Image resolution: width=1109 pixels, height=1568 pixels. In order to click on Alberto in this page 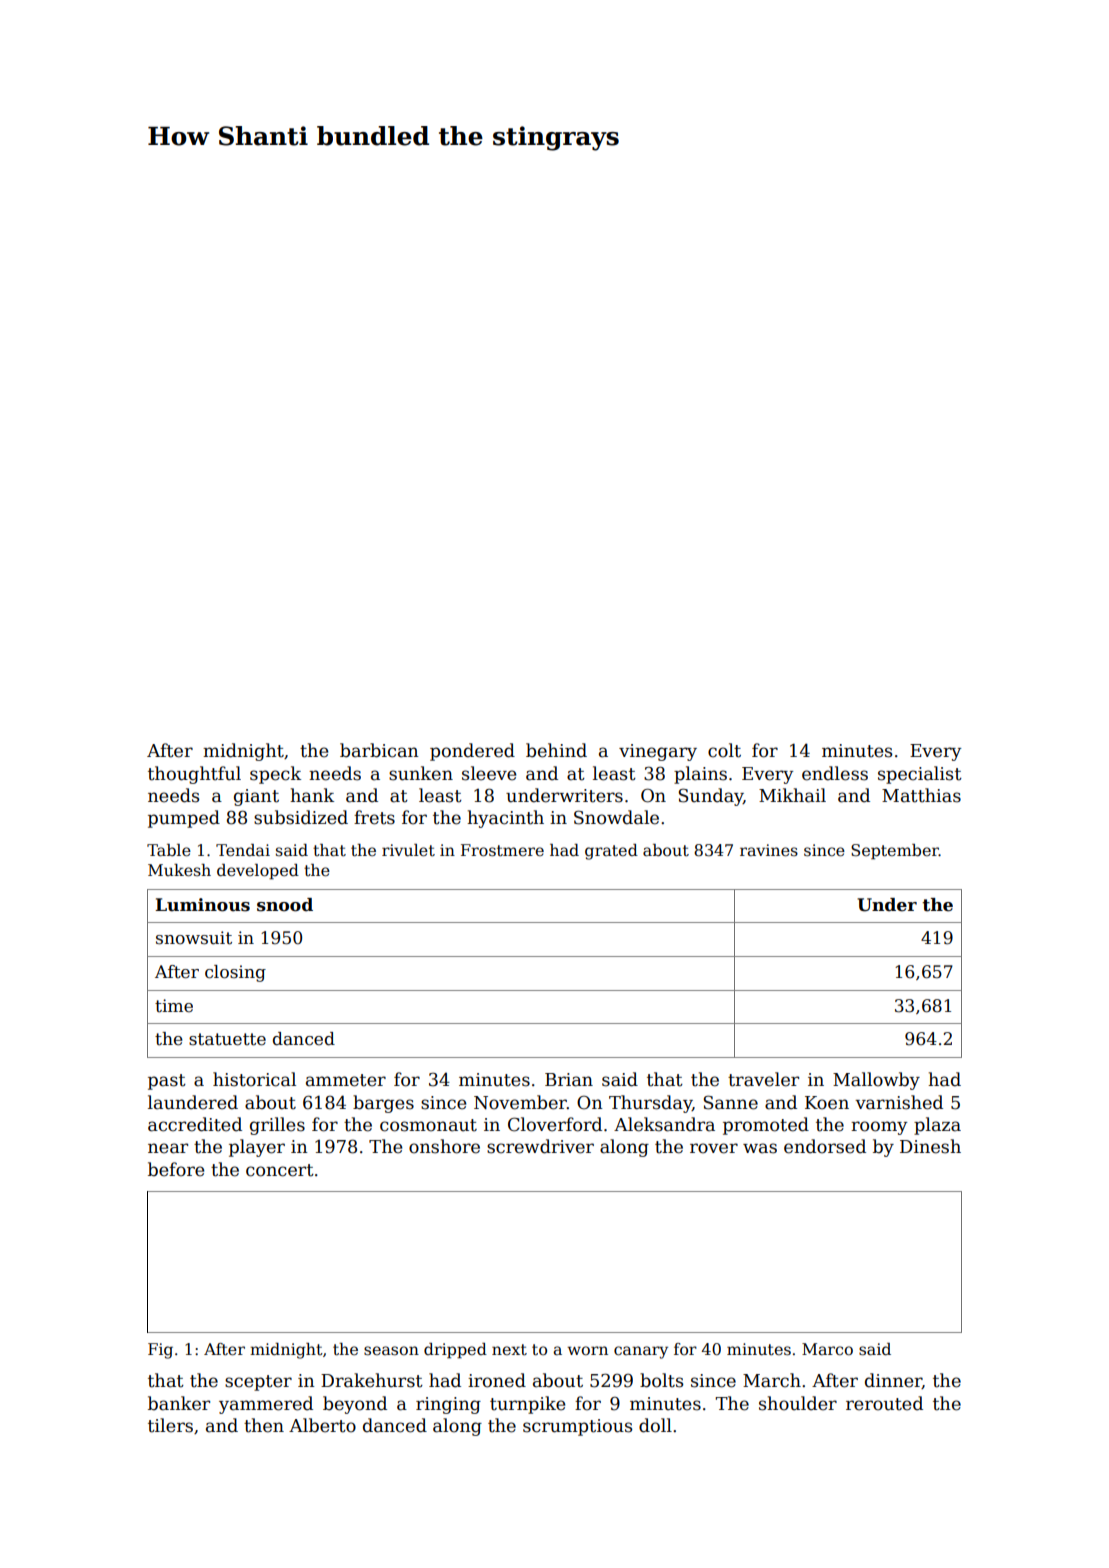, I will do `click(322, 1425)`.
